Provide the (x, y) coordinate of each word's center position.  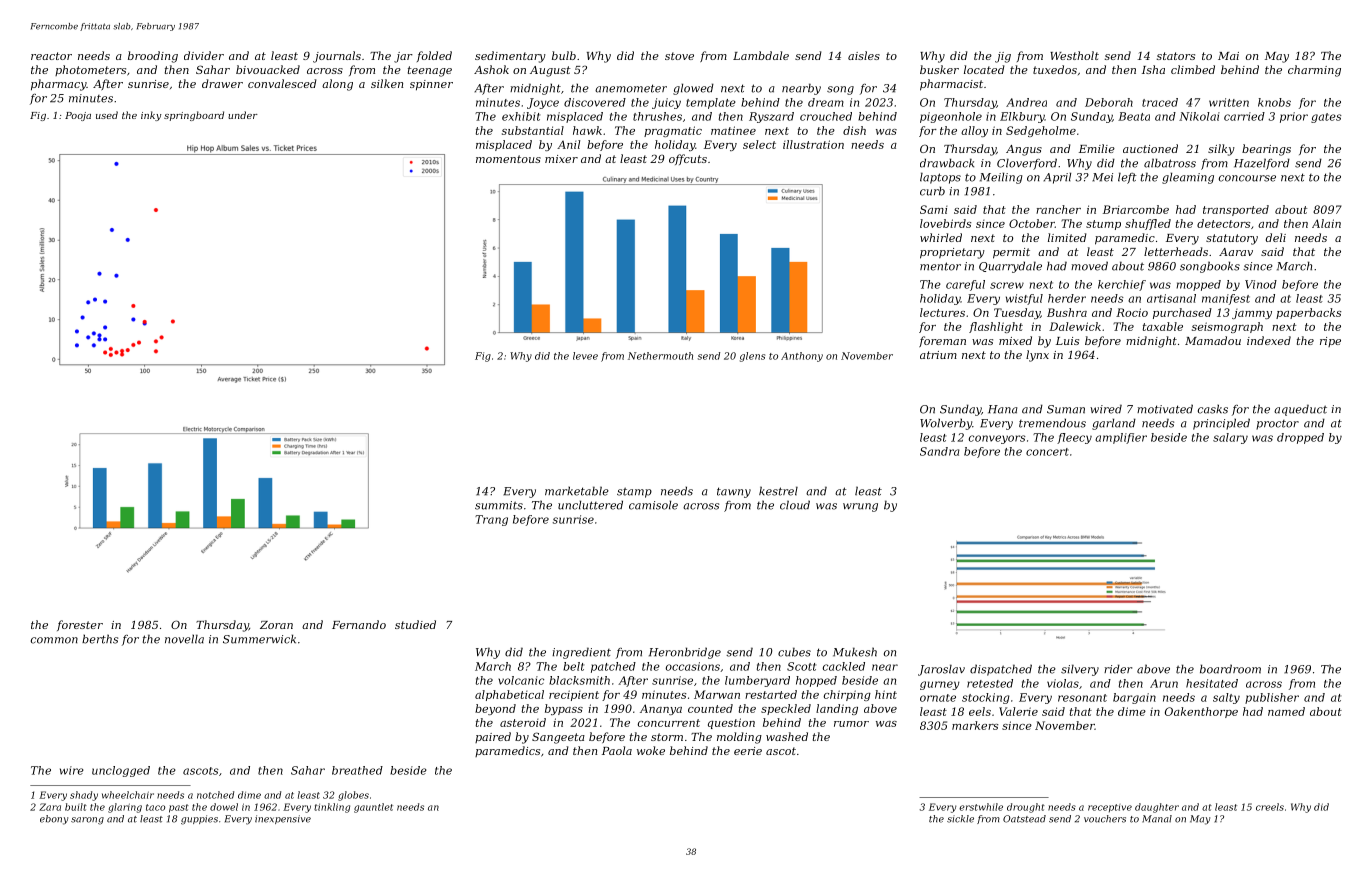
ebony (54, 820)
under (243, 115)
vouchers (1105, 819)
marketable (577, 491)
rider (1118, 669)
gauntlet (373, 808)
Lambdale (761, 55)
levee (585, 356)
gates (1326, 118)
